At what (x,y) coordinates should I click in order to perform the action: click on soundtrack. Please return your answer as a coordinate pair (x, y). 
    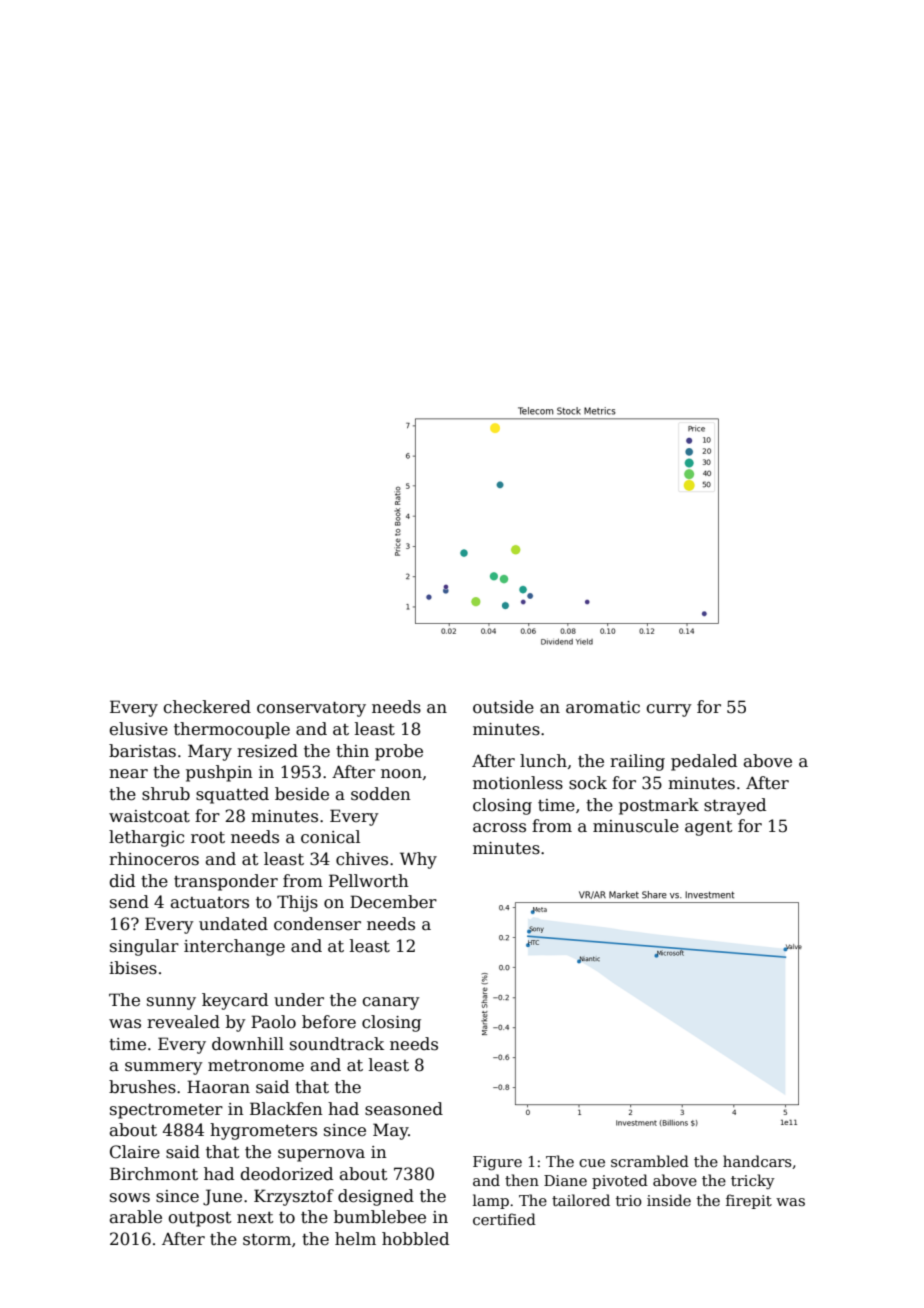
    Looking at the image, I should click on (337, 1044).
